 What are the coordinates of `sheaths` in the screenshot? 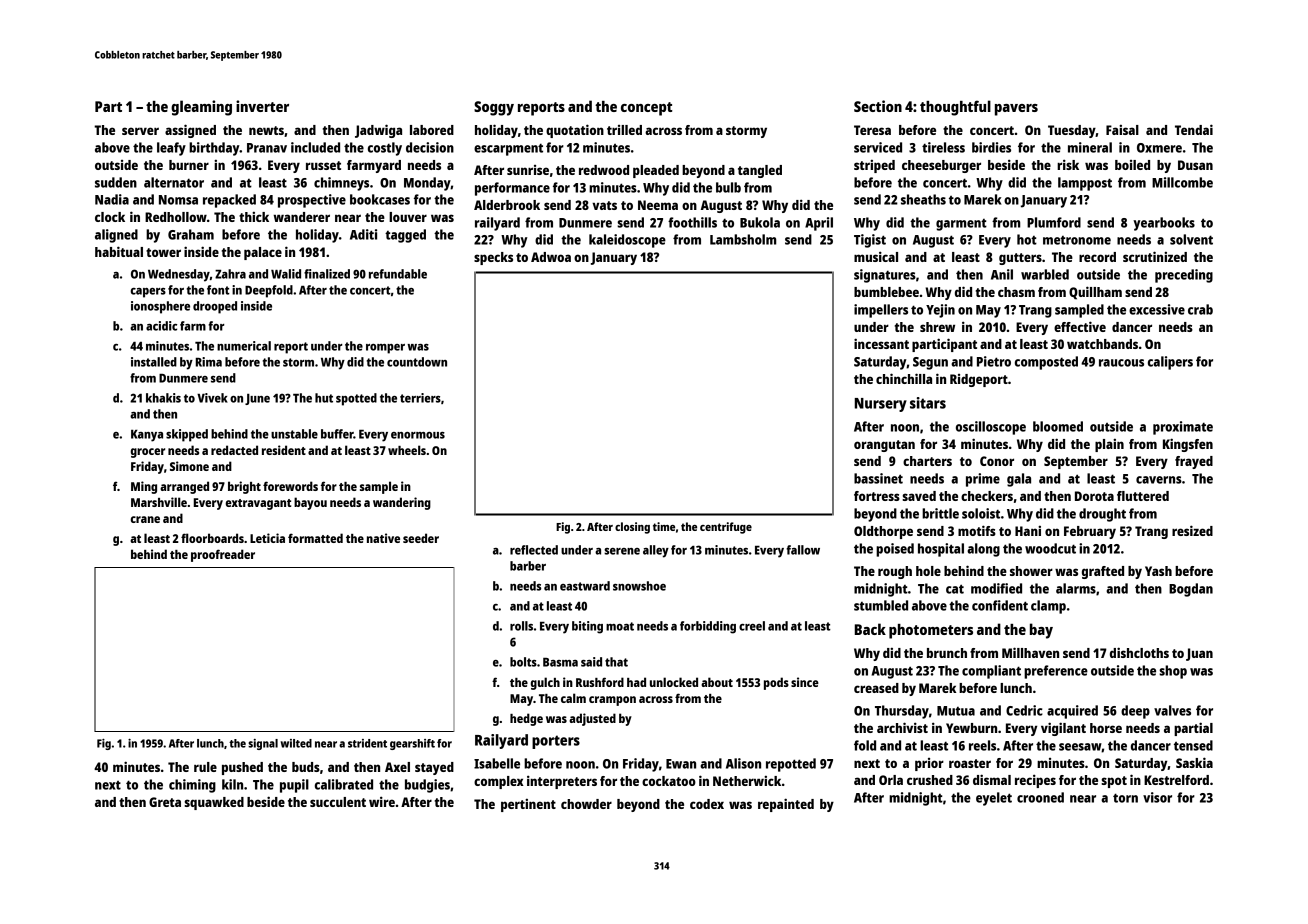 It's located at (923, 199).
